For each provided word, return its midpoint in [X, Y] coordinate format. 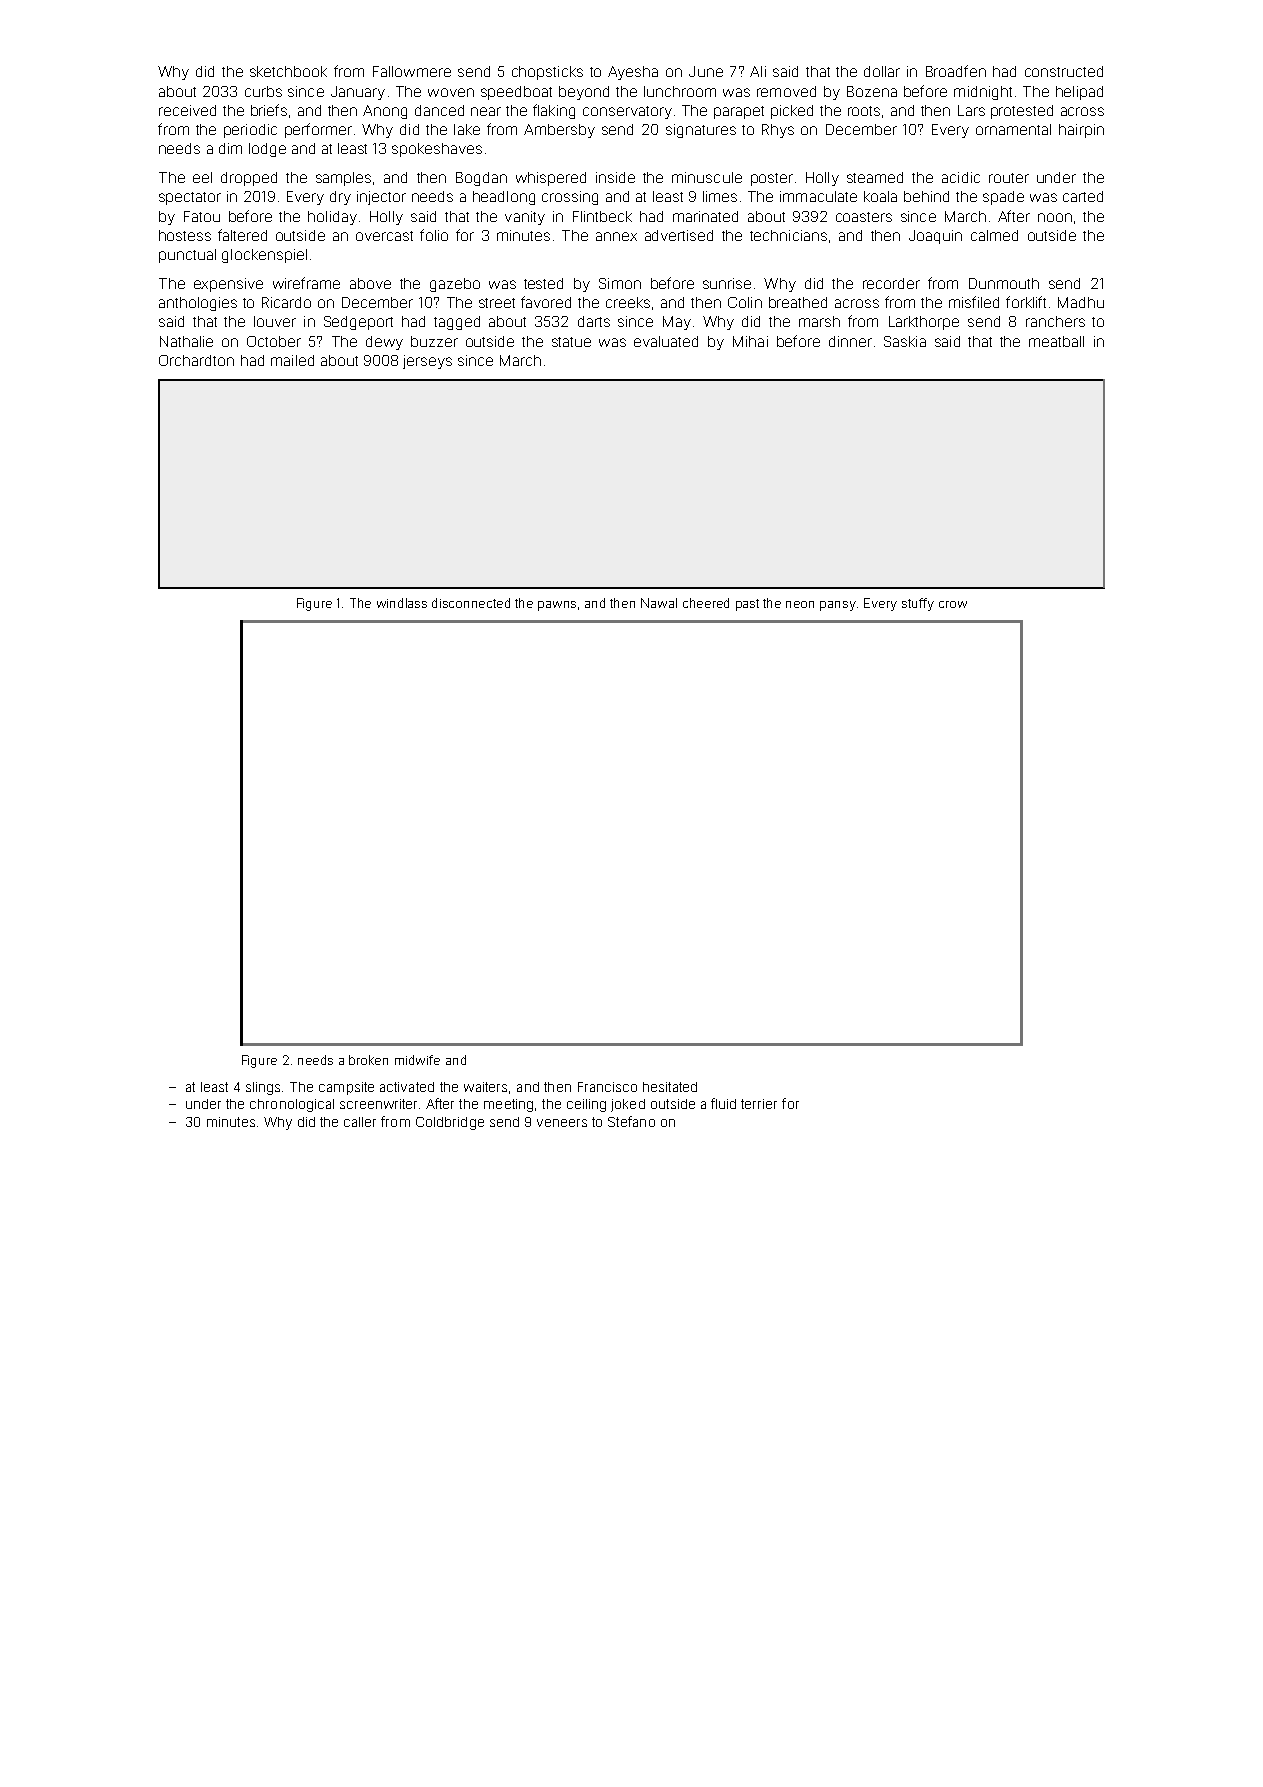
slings [263, 1088]
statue [571, 342]
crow [953, 604]
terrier [759, 1104]
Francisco [607, 1087]
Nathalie [186, 341]
